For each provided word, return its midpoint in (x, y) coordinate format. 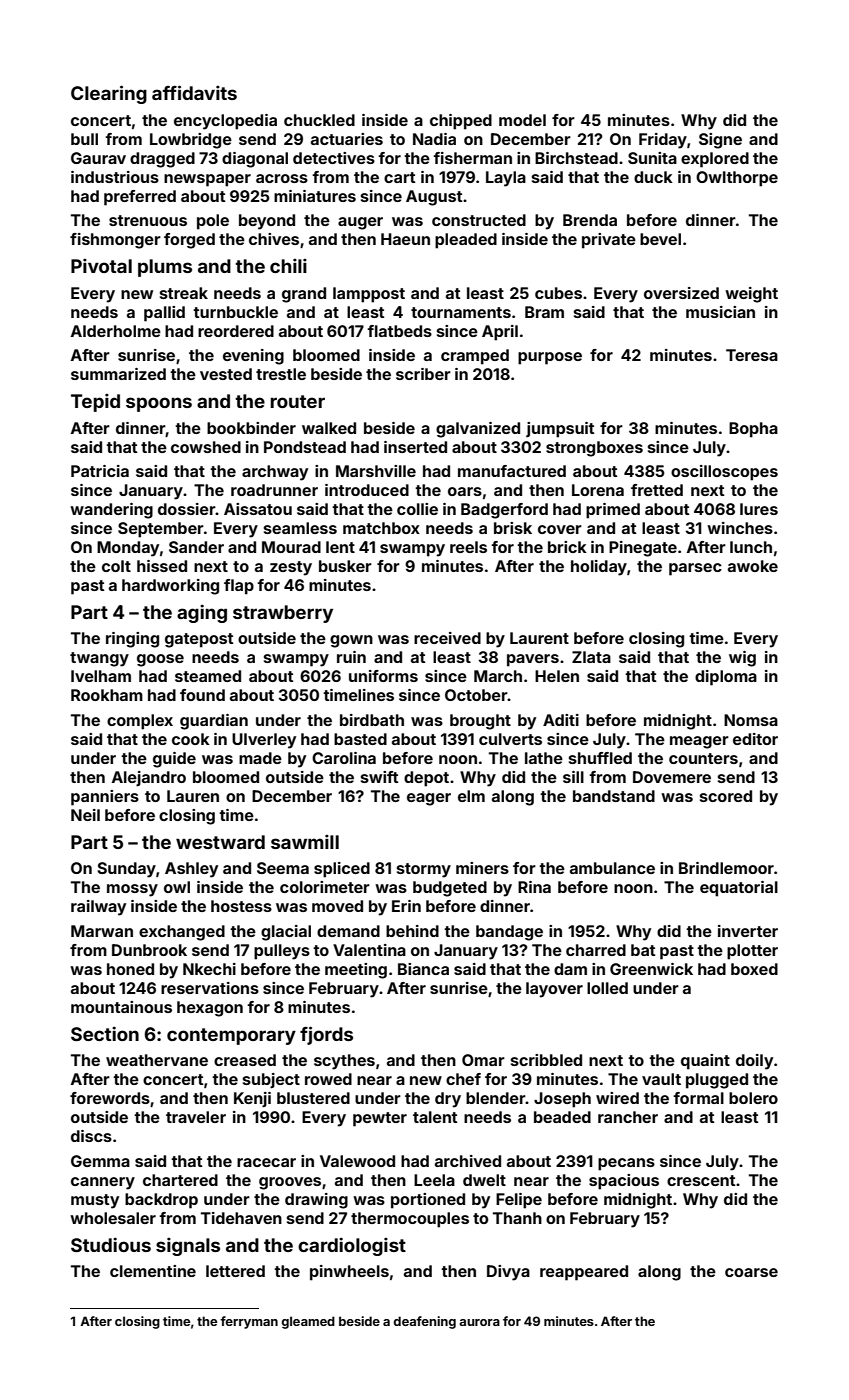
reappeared (584, 1273)
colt (116, 566)
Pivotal (101, 265)
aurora (479, 1322)
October (476, 695)
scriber (423, 374)
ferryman (249, 1322)
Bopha (753, 430)
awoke (753, 566)
